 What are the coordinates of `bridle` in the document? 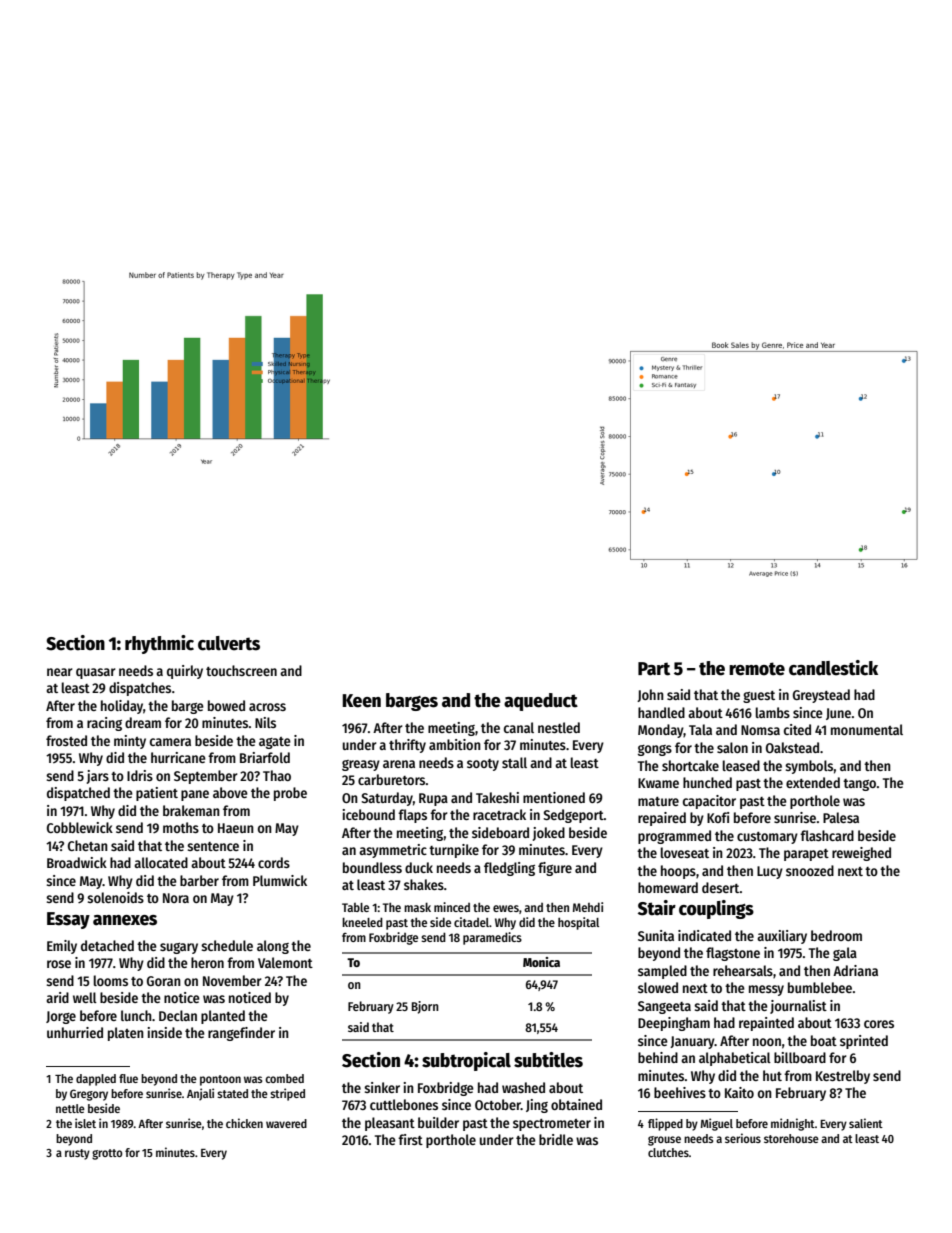 It's located at (556, 1139).
